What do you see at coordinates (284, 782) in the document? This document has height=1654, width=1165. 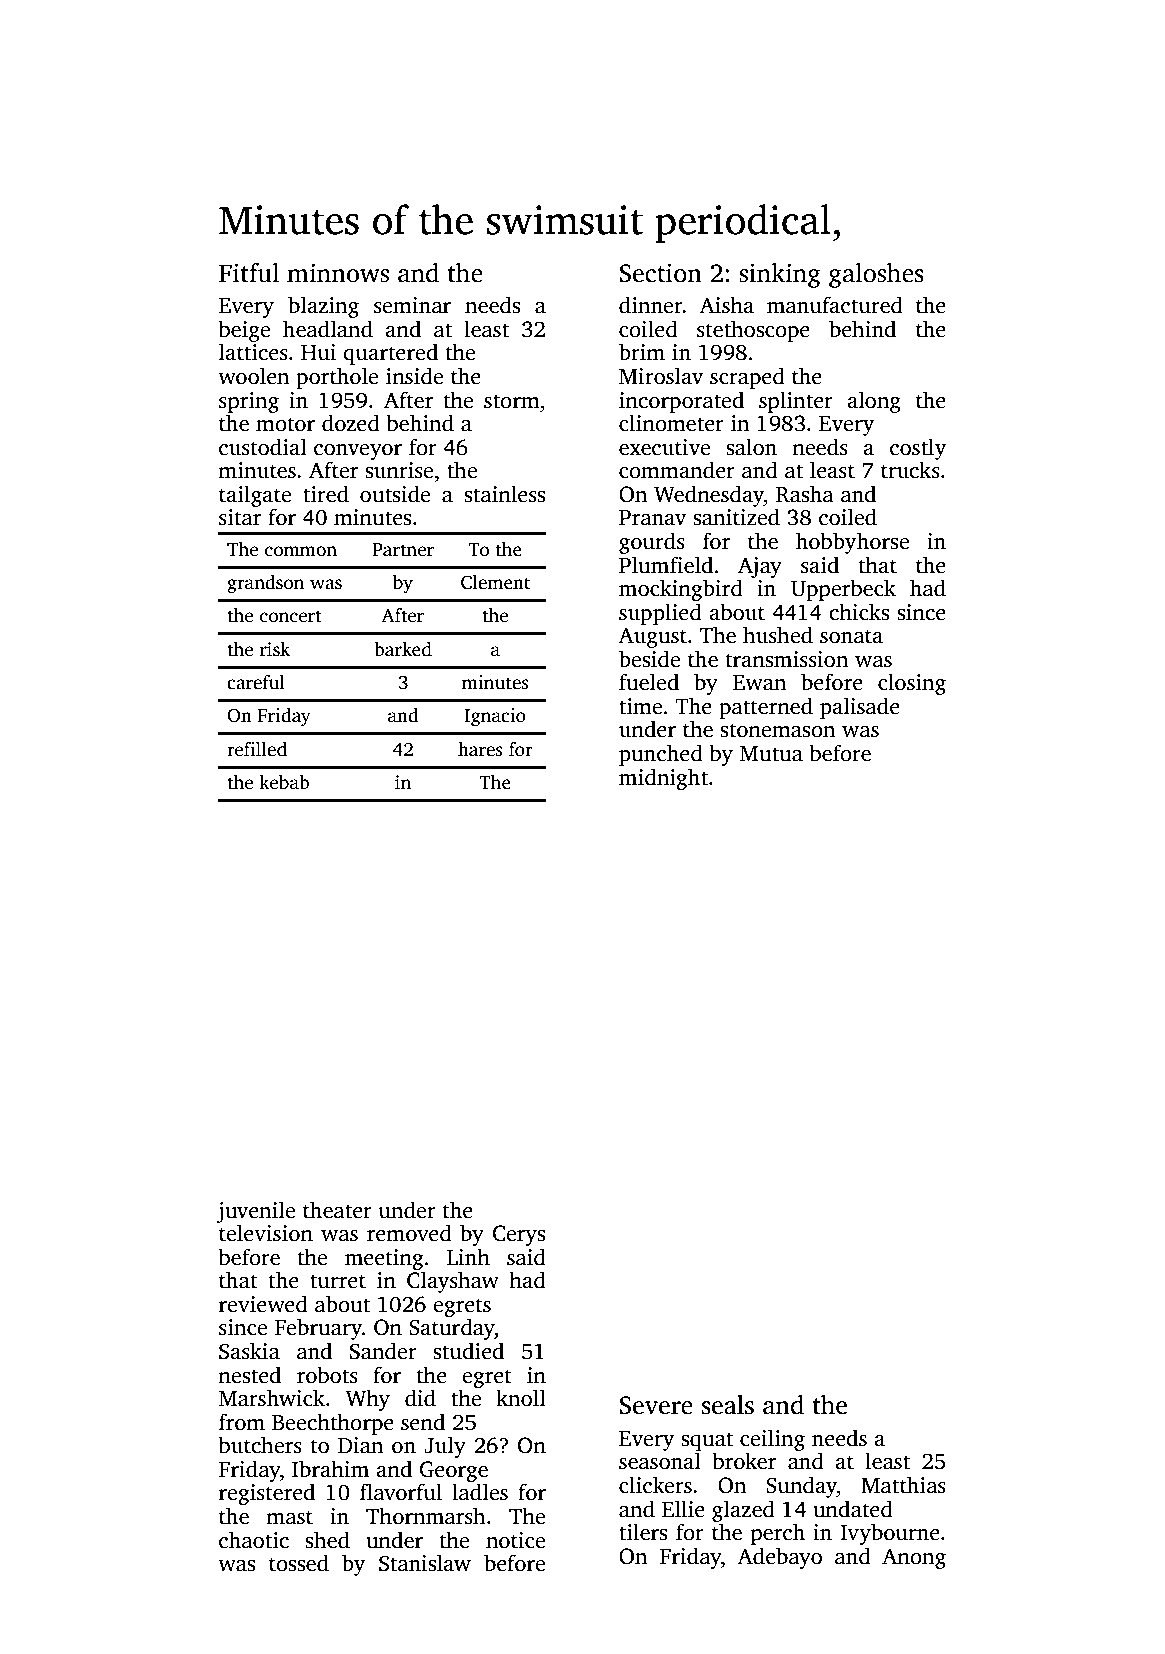 I see `kebab` at bounding box center [284, 782].
